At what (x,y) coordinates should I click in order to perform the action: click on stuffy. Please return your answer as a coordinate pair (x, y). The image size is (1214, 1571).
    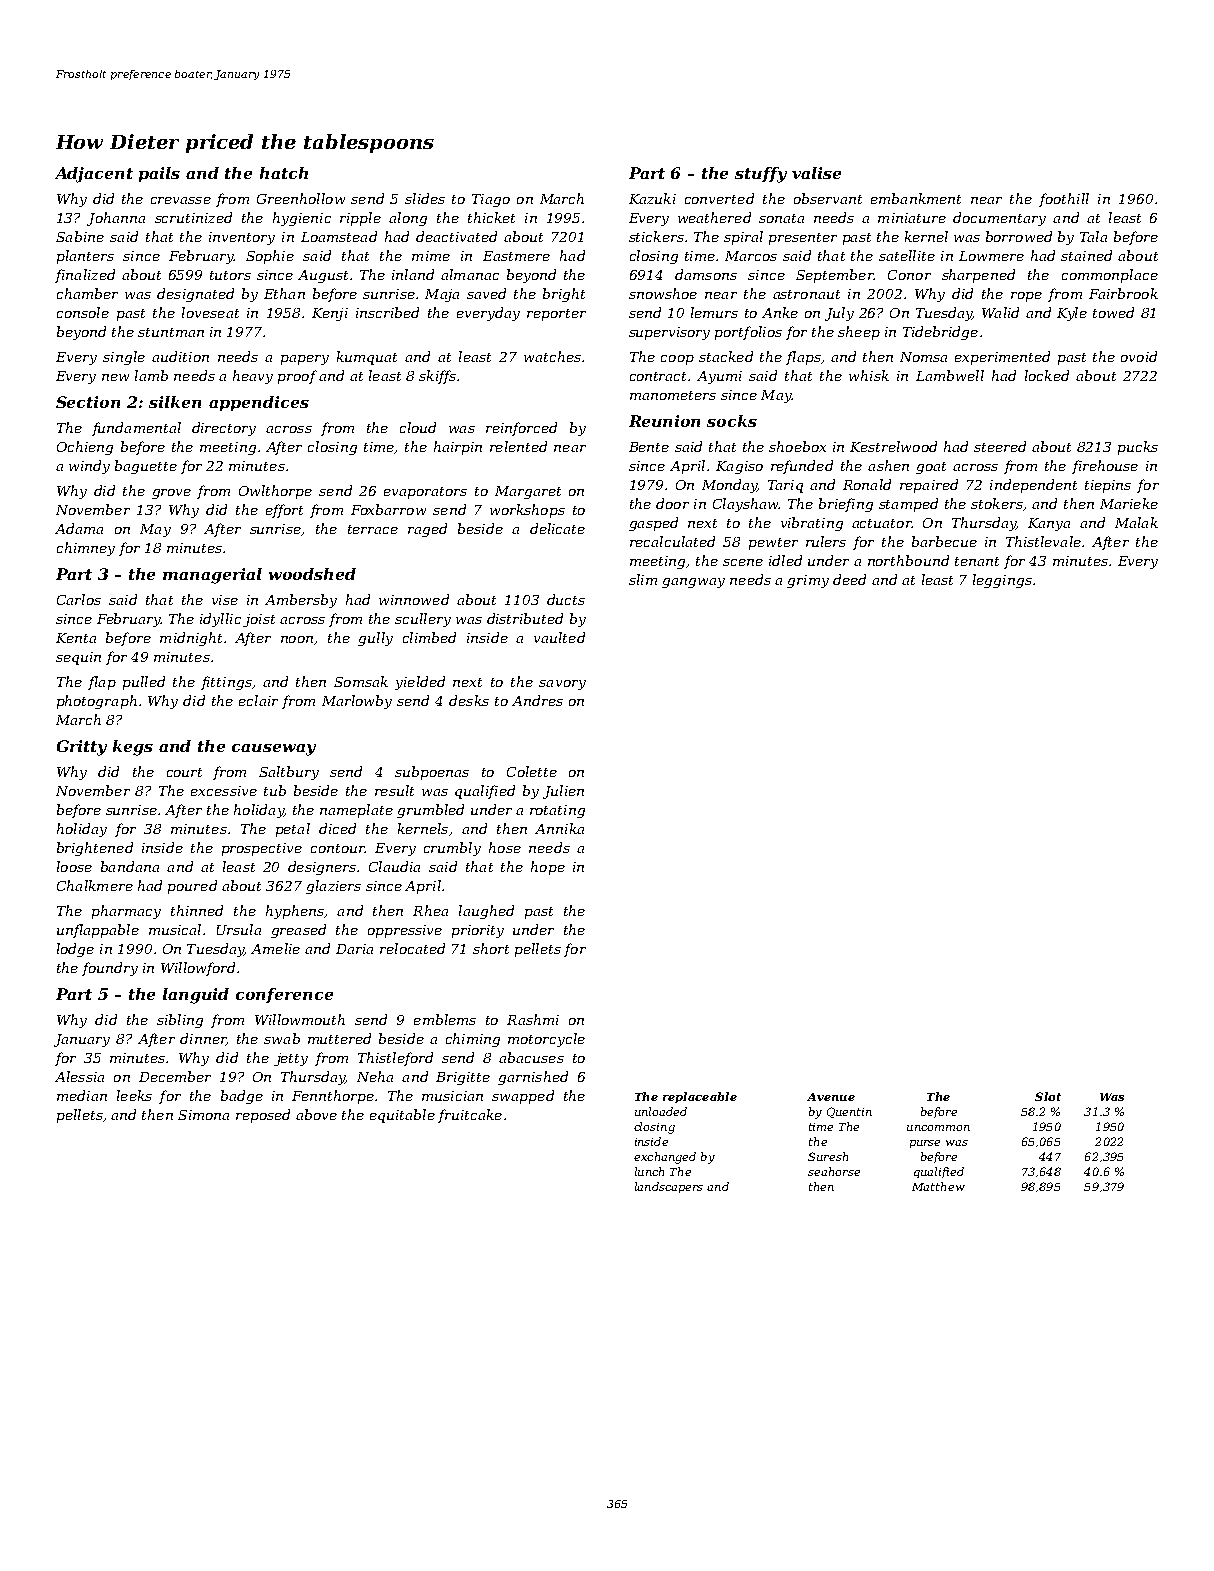
    Looking at the image, I should click on (761, 175).
